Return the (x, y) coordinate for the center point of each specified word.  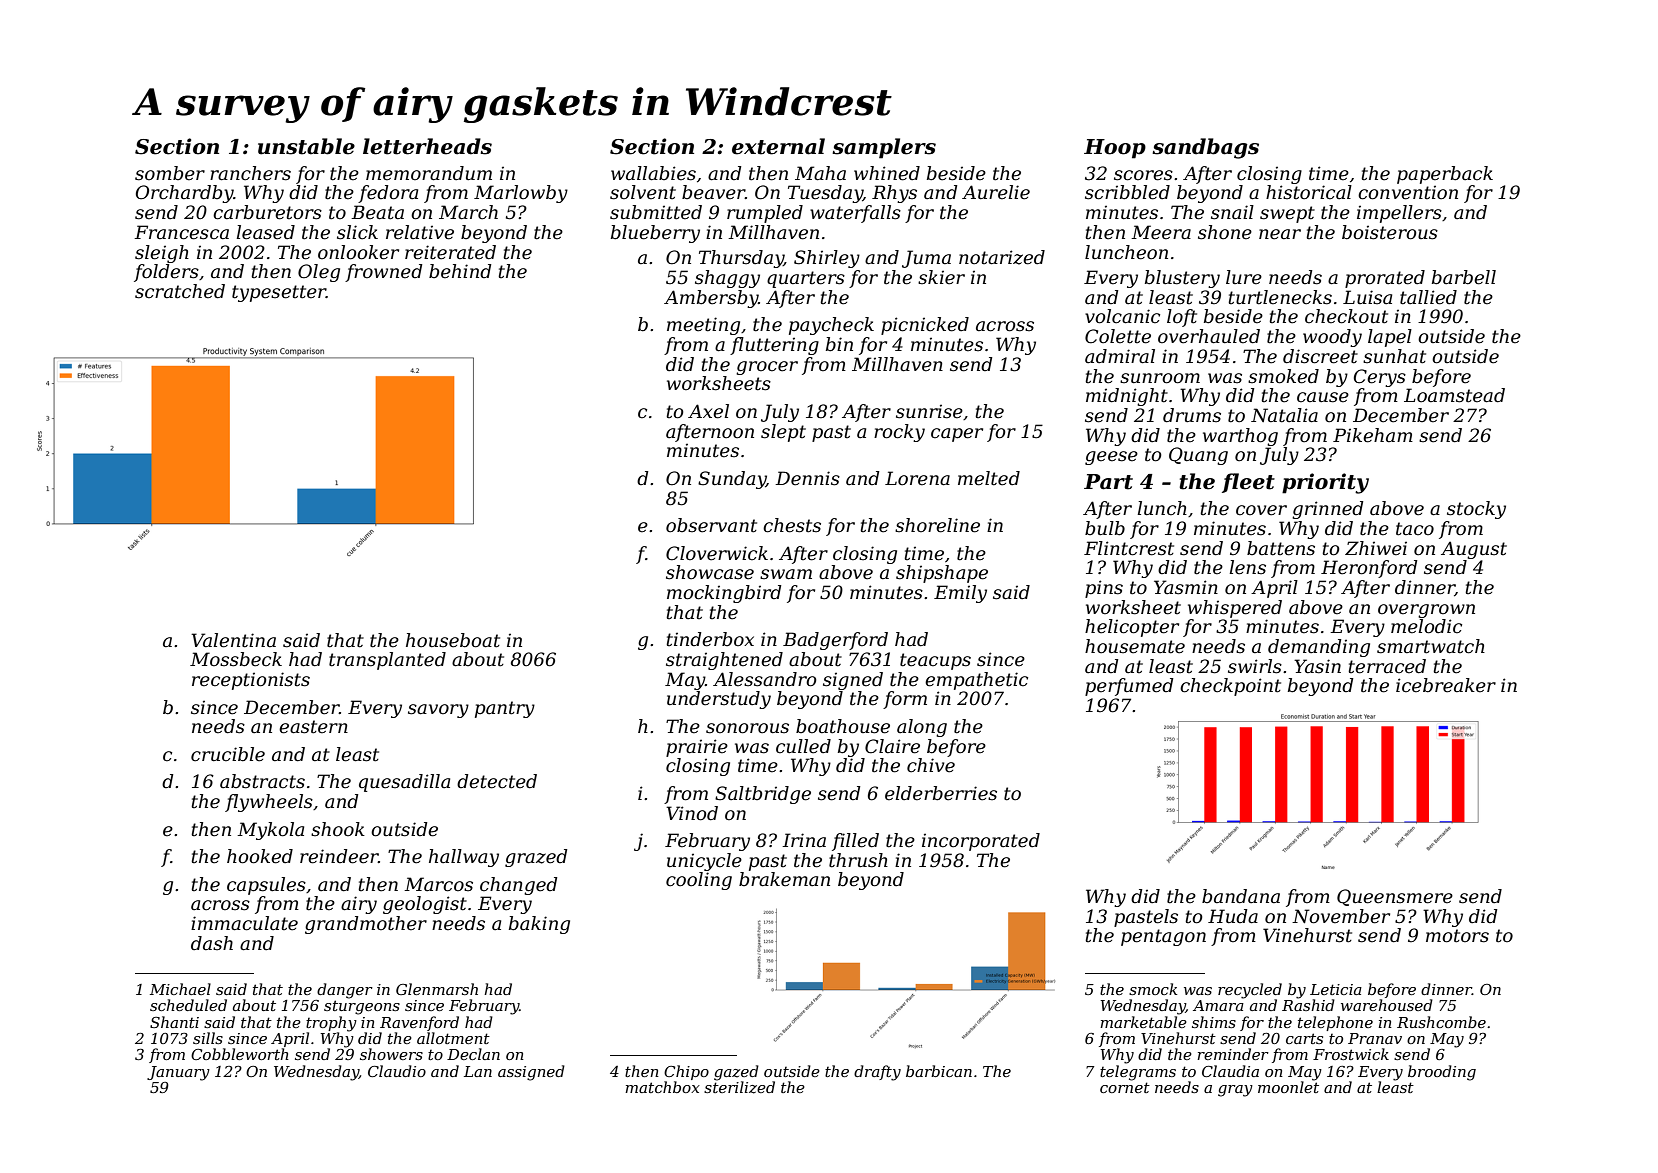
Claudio (397, 1071)
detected (497, 781)
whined (887, 173)
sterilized (739, 1087)
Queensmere (1395, 897)
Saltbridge (763, 795)
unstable (306, 146)
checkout (1346, 316)
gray (1235, 1091)
